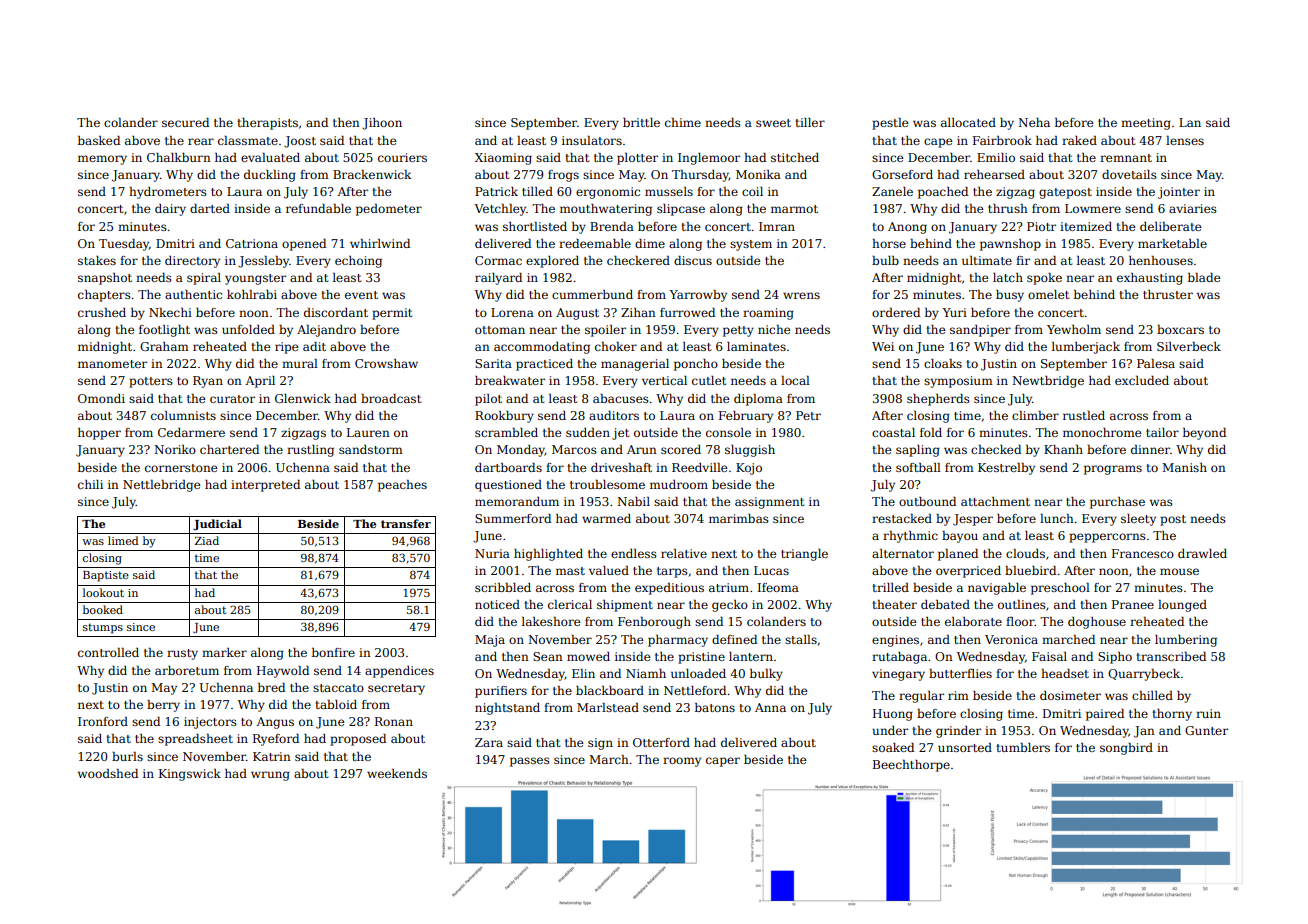 The height and width of the document is (924, 1308). What do you see at coordinates (1206, 730) in the document?
I see `Gunter` at bounding box center [1206, 730].
